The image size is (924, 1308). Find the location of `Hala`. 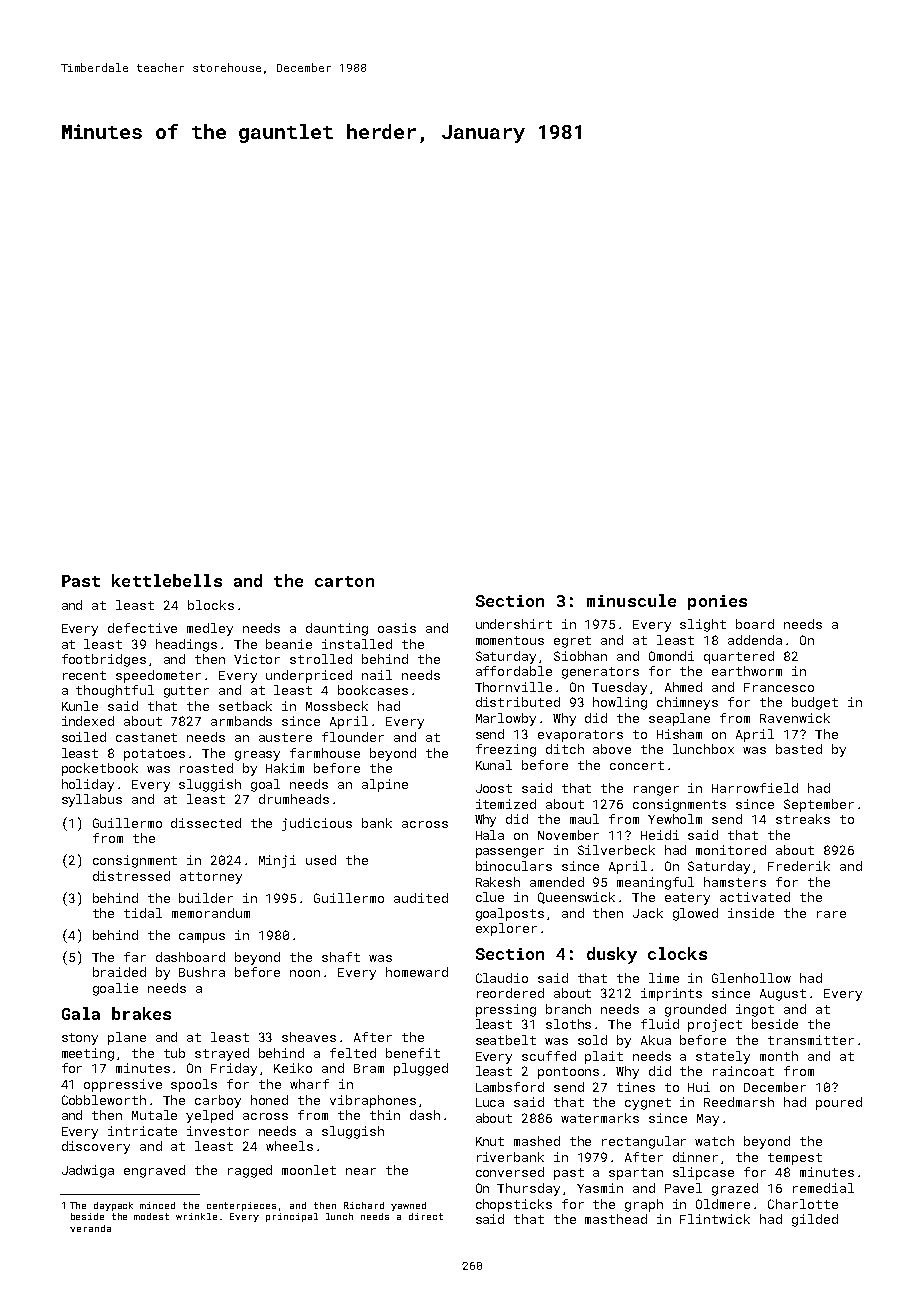

Hala is located at coordinates (490, 835).
